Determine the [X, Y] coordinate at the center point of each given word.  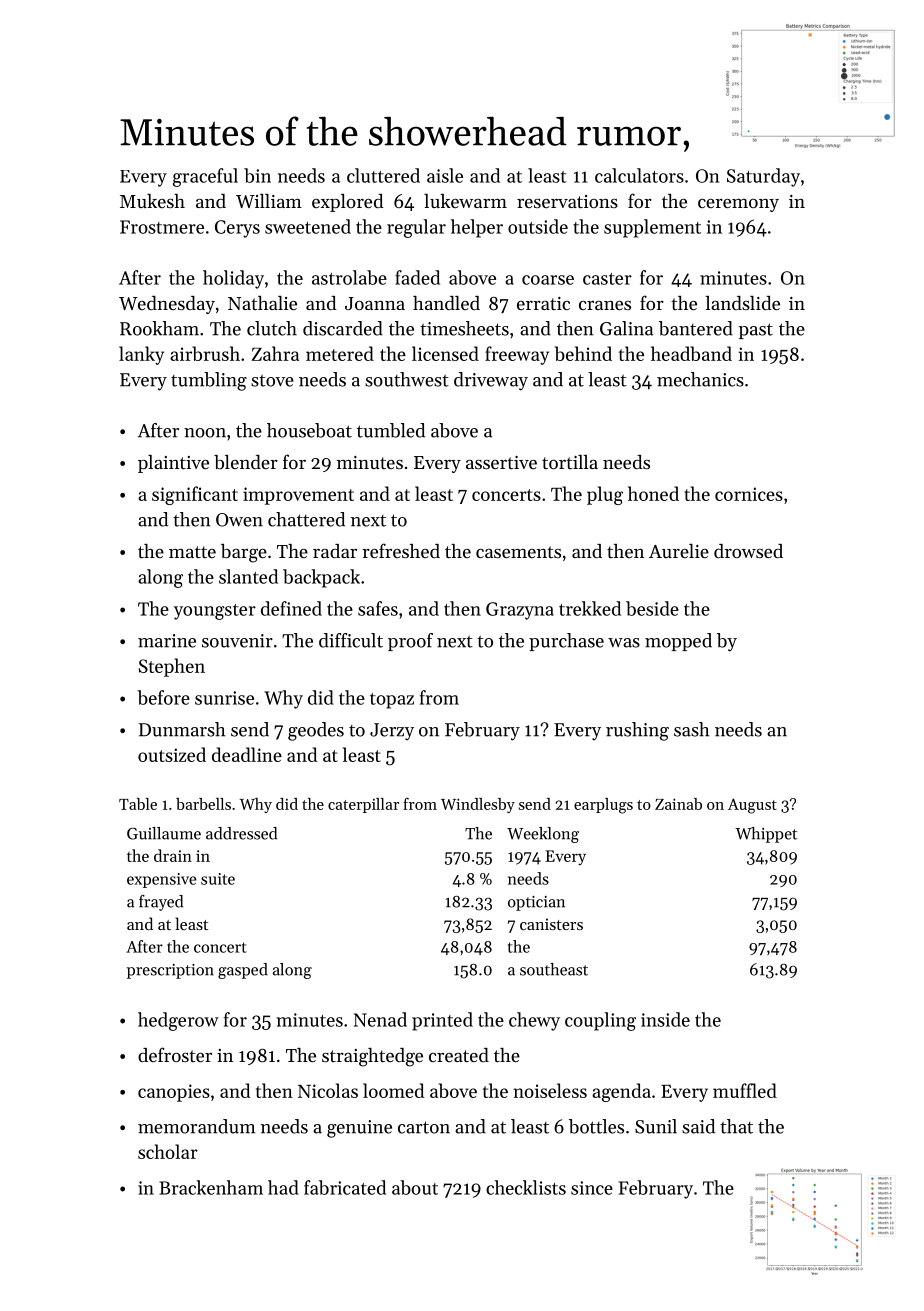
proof [410, 642]
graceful [205, 177]
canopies [174, 1093]
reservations [567, 201]
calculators [639, 175]
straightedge [372, 1057]
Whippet [766, 835]
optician [536, 903]
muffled [745, 1090]
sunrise [224, 698]
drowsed [748, 551]
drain [173, 855]
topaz [392, 701]
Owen [239, 520]
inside [665, 1019]
